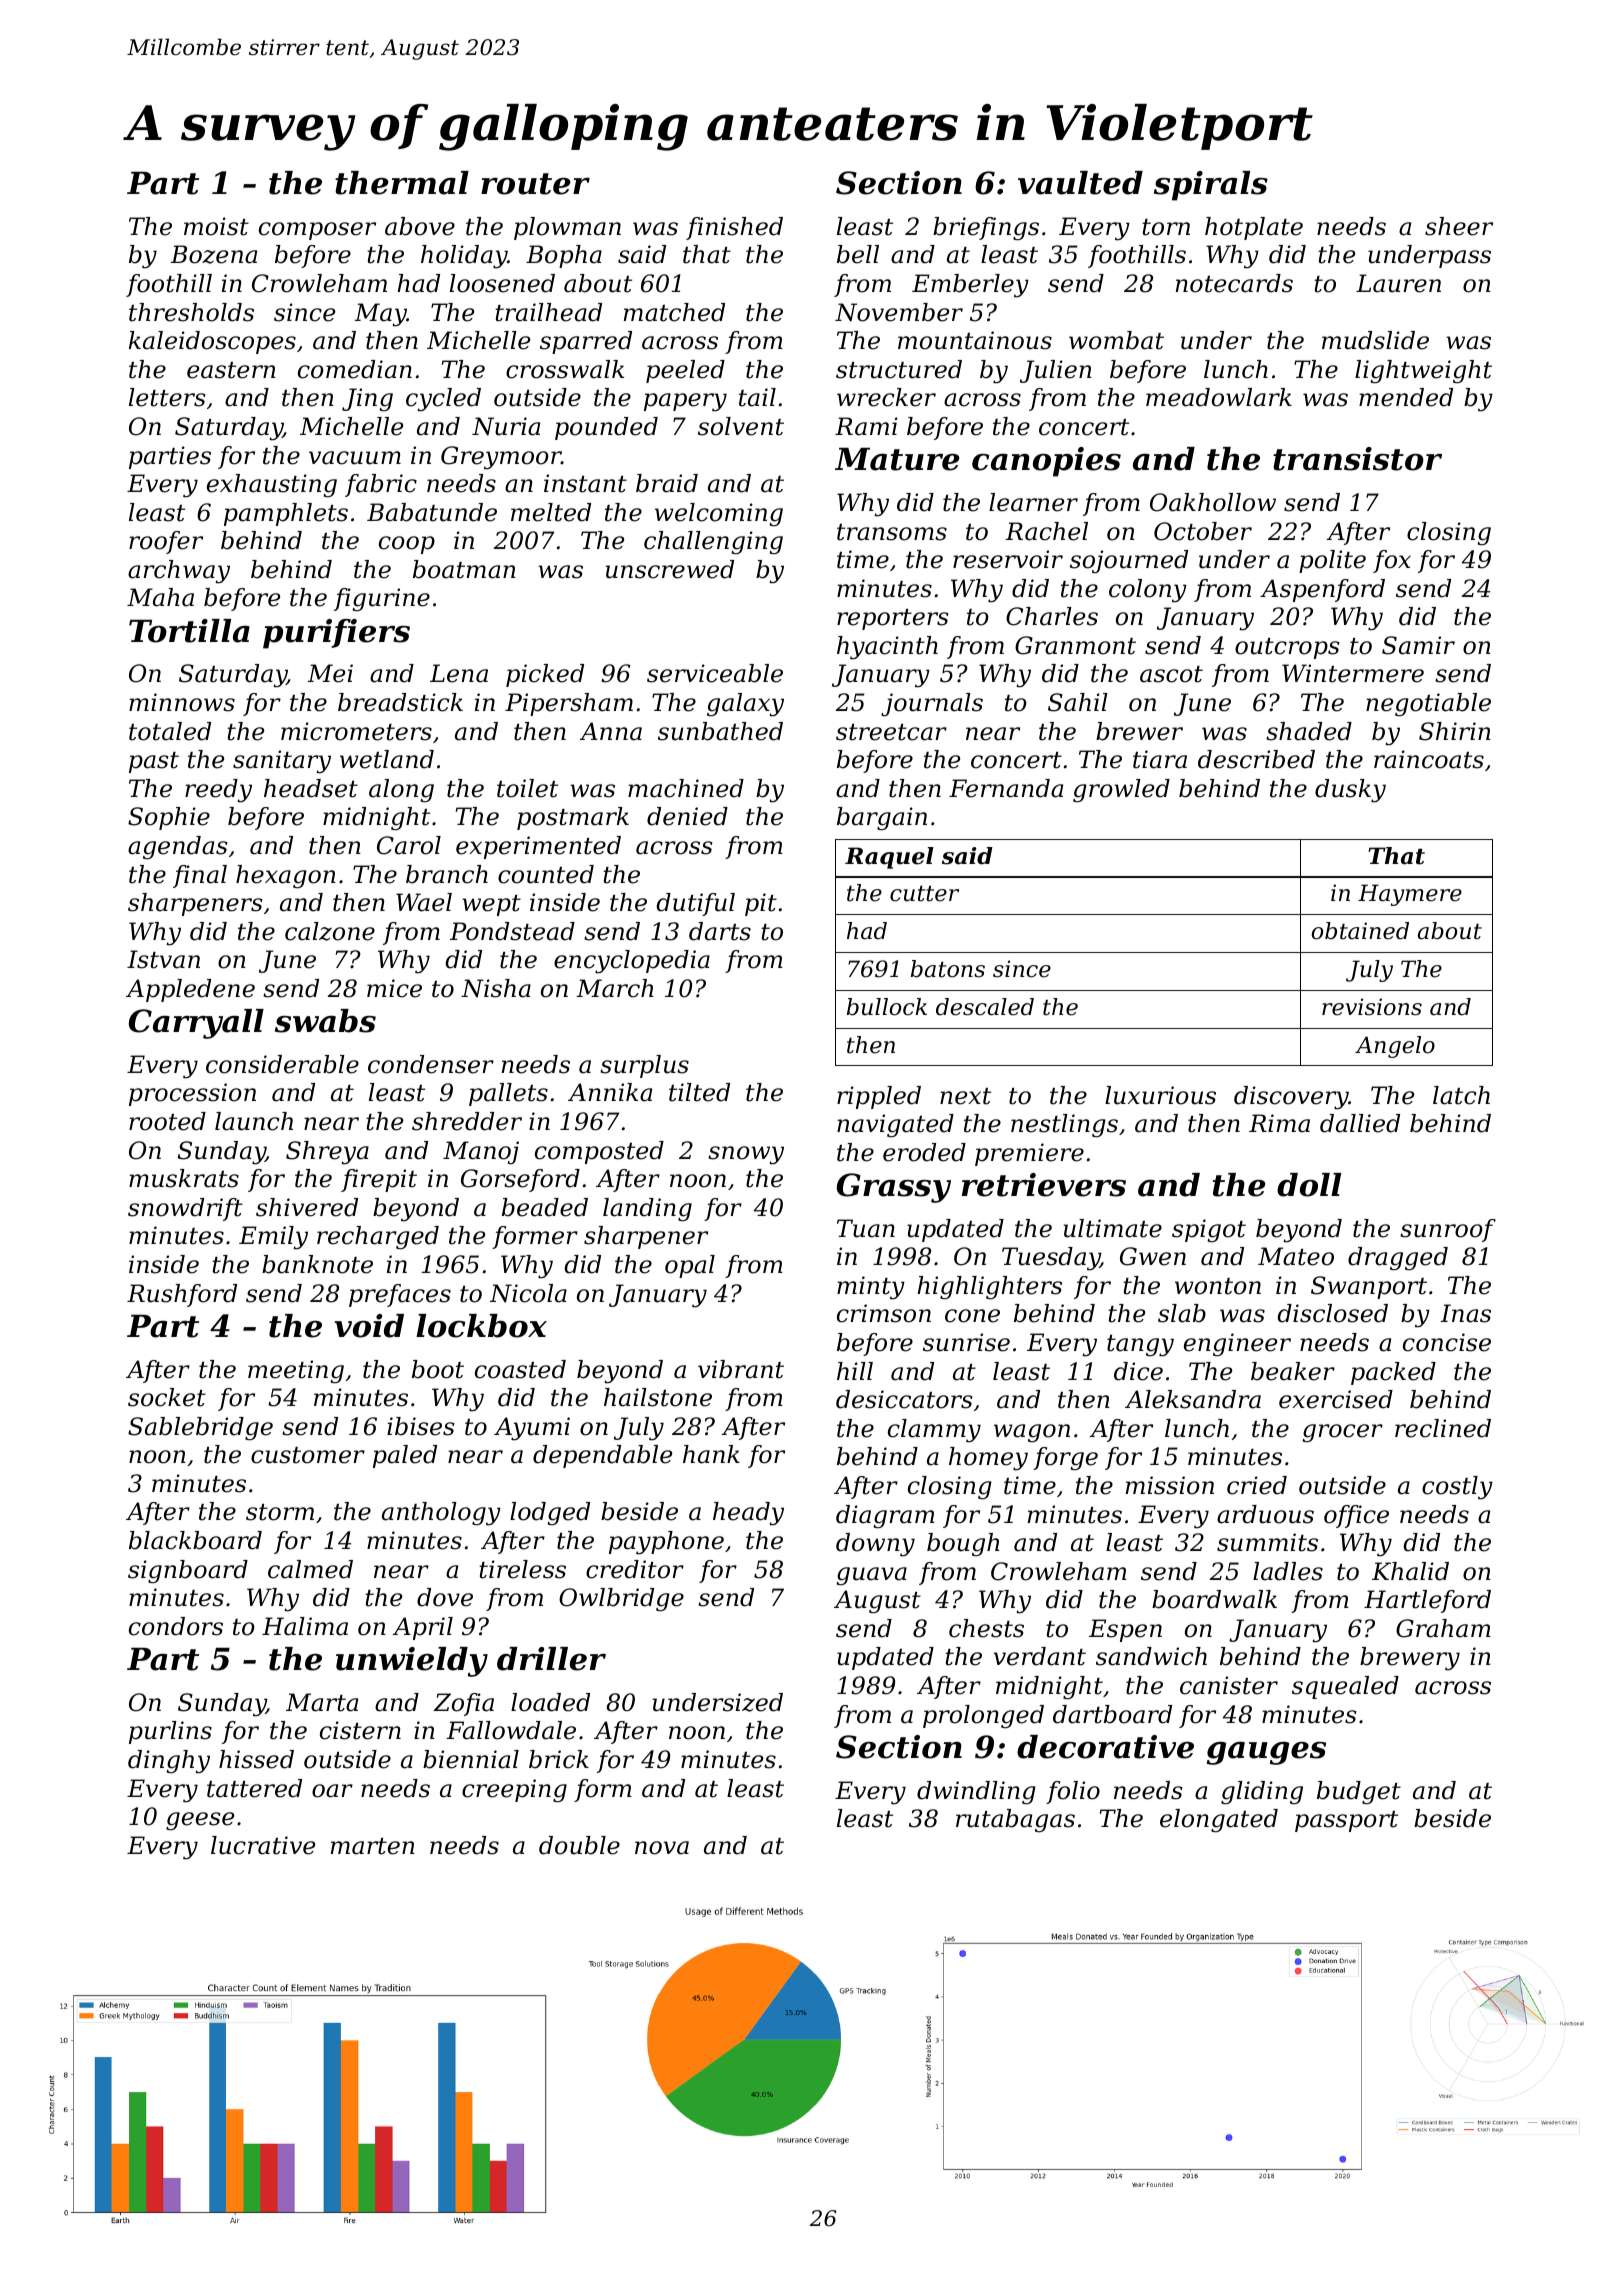  Describe the element at coordinates (985, 1007) in the document. I see `descaled` at that location.
